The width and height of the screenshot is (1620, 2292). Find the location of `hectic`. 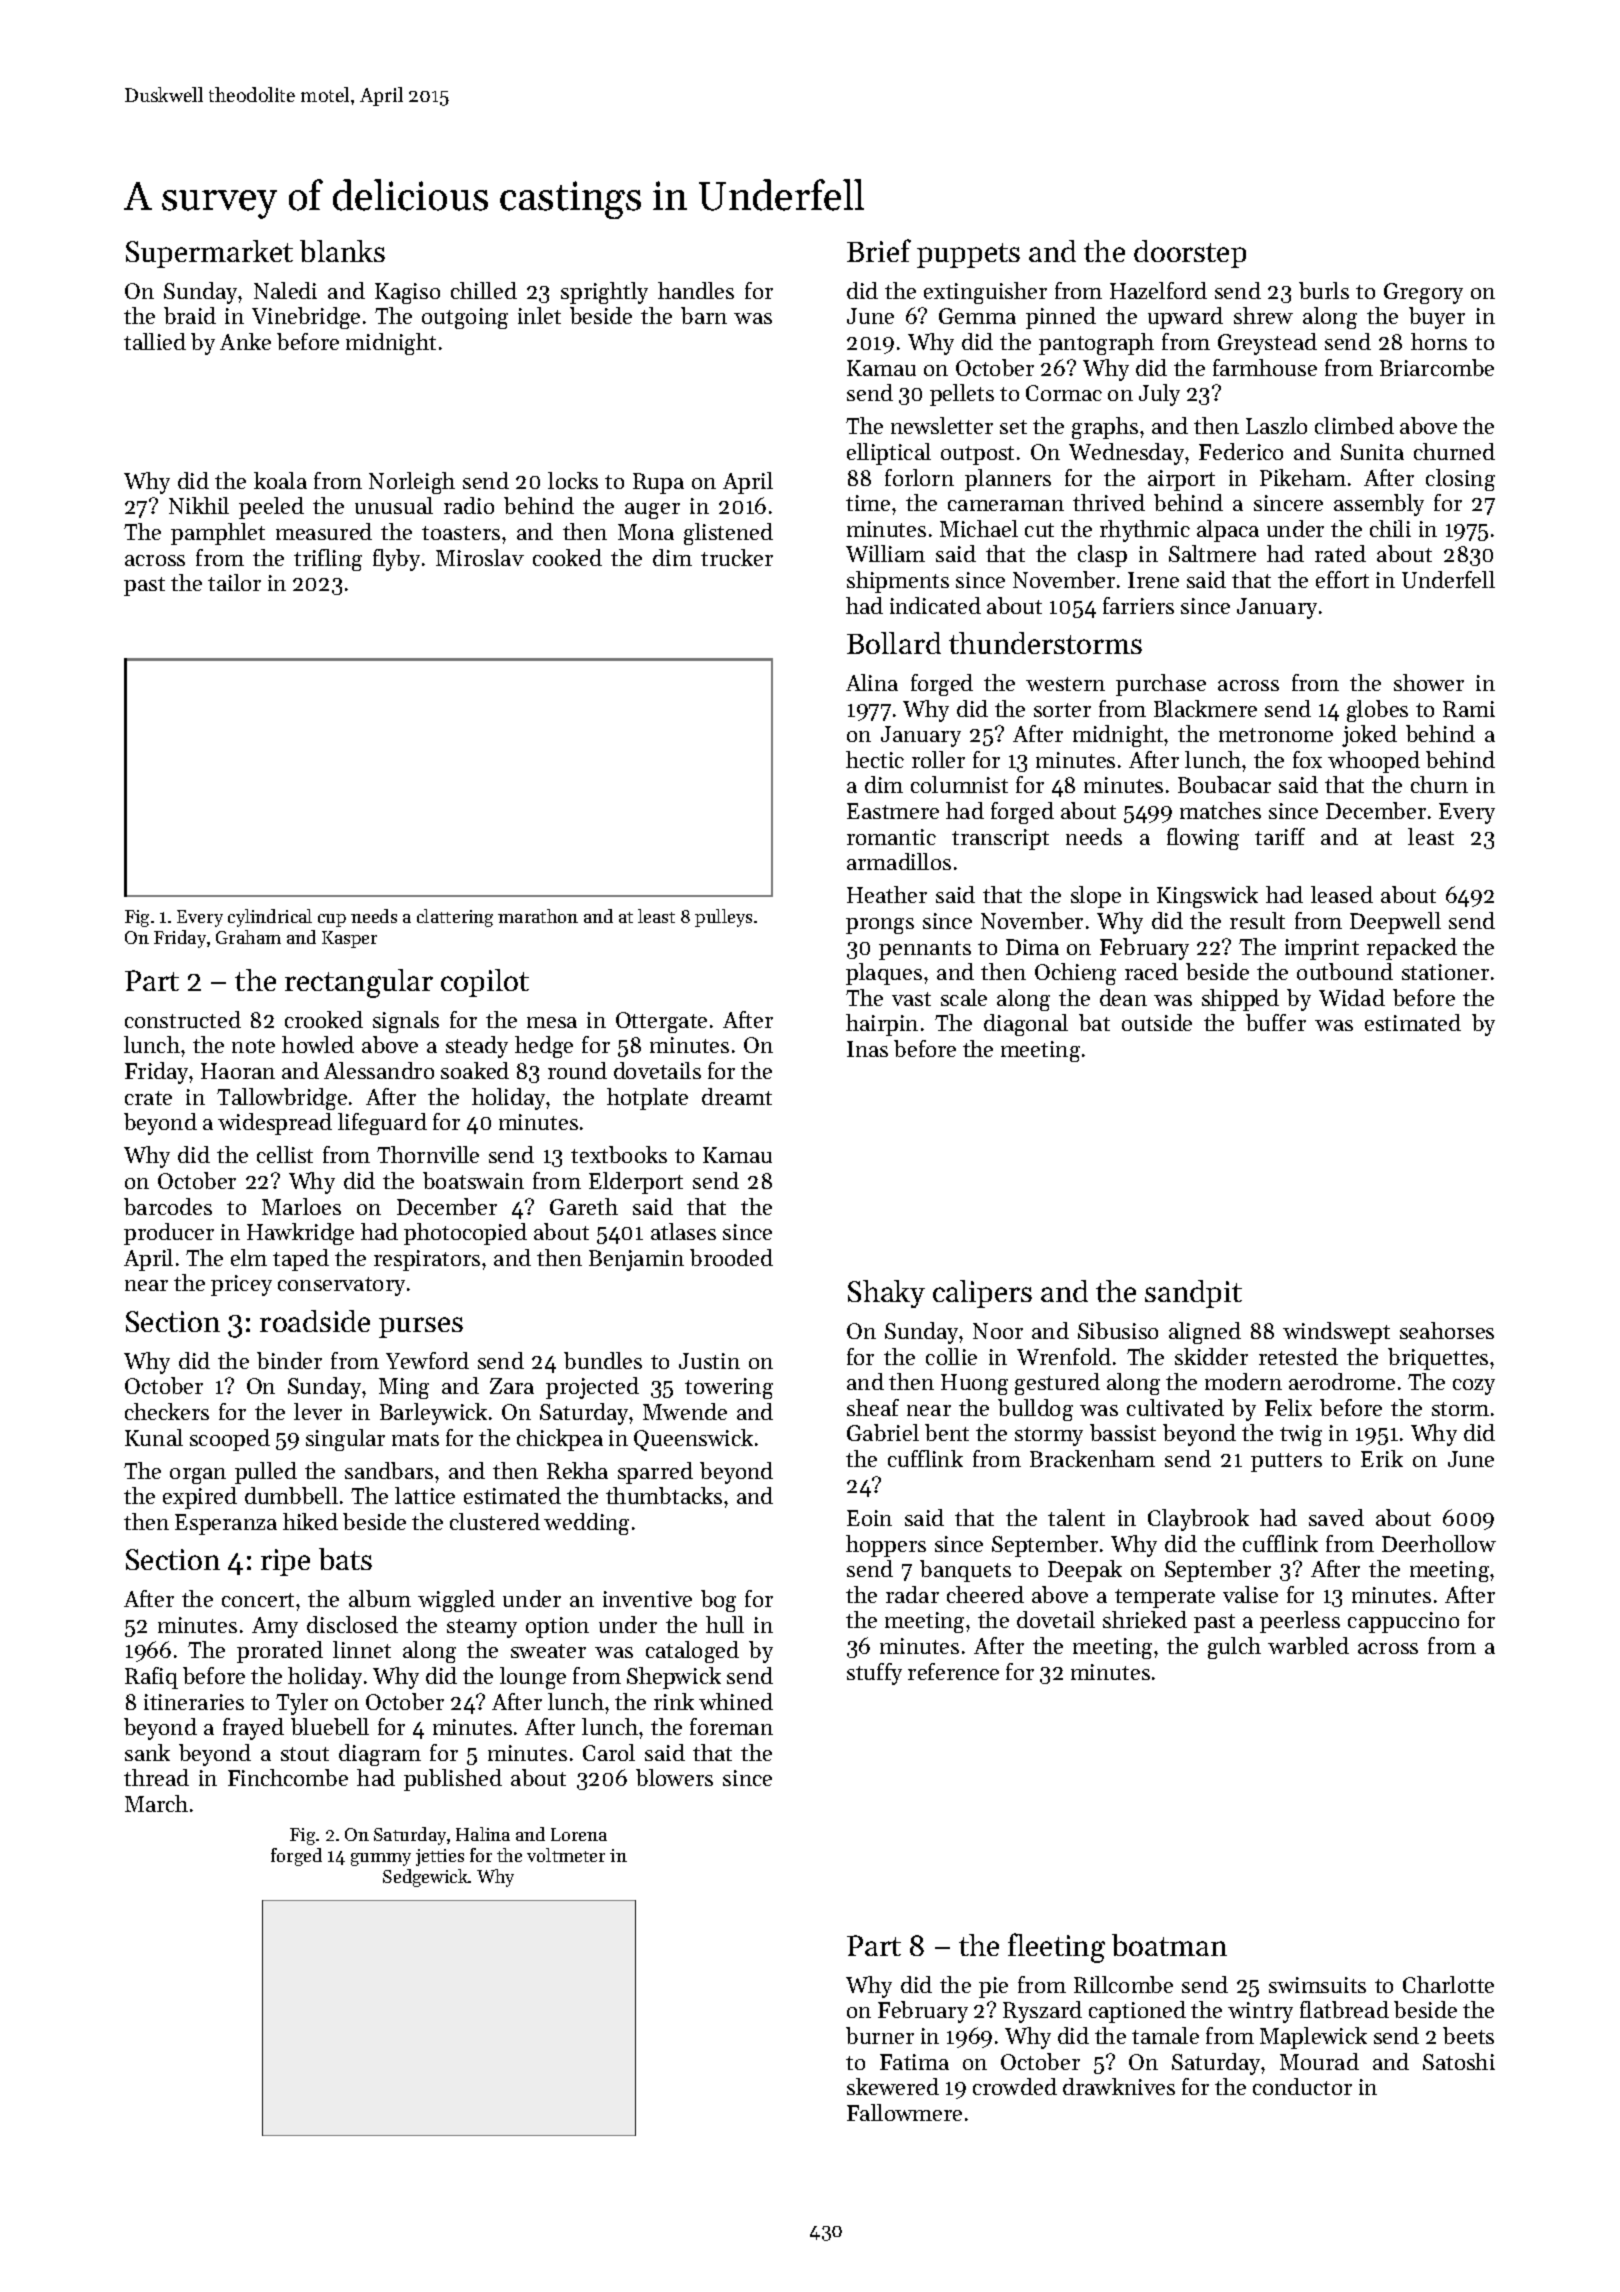

hectic is located at coordinates (875, 759).
